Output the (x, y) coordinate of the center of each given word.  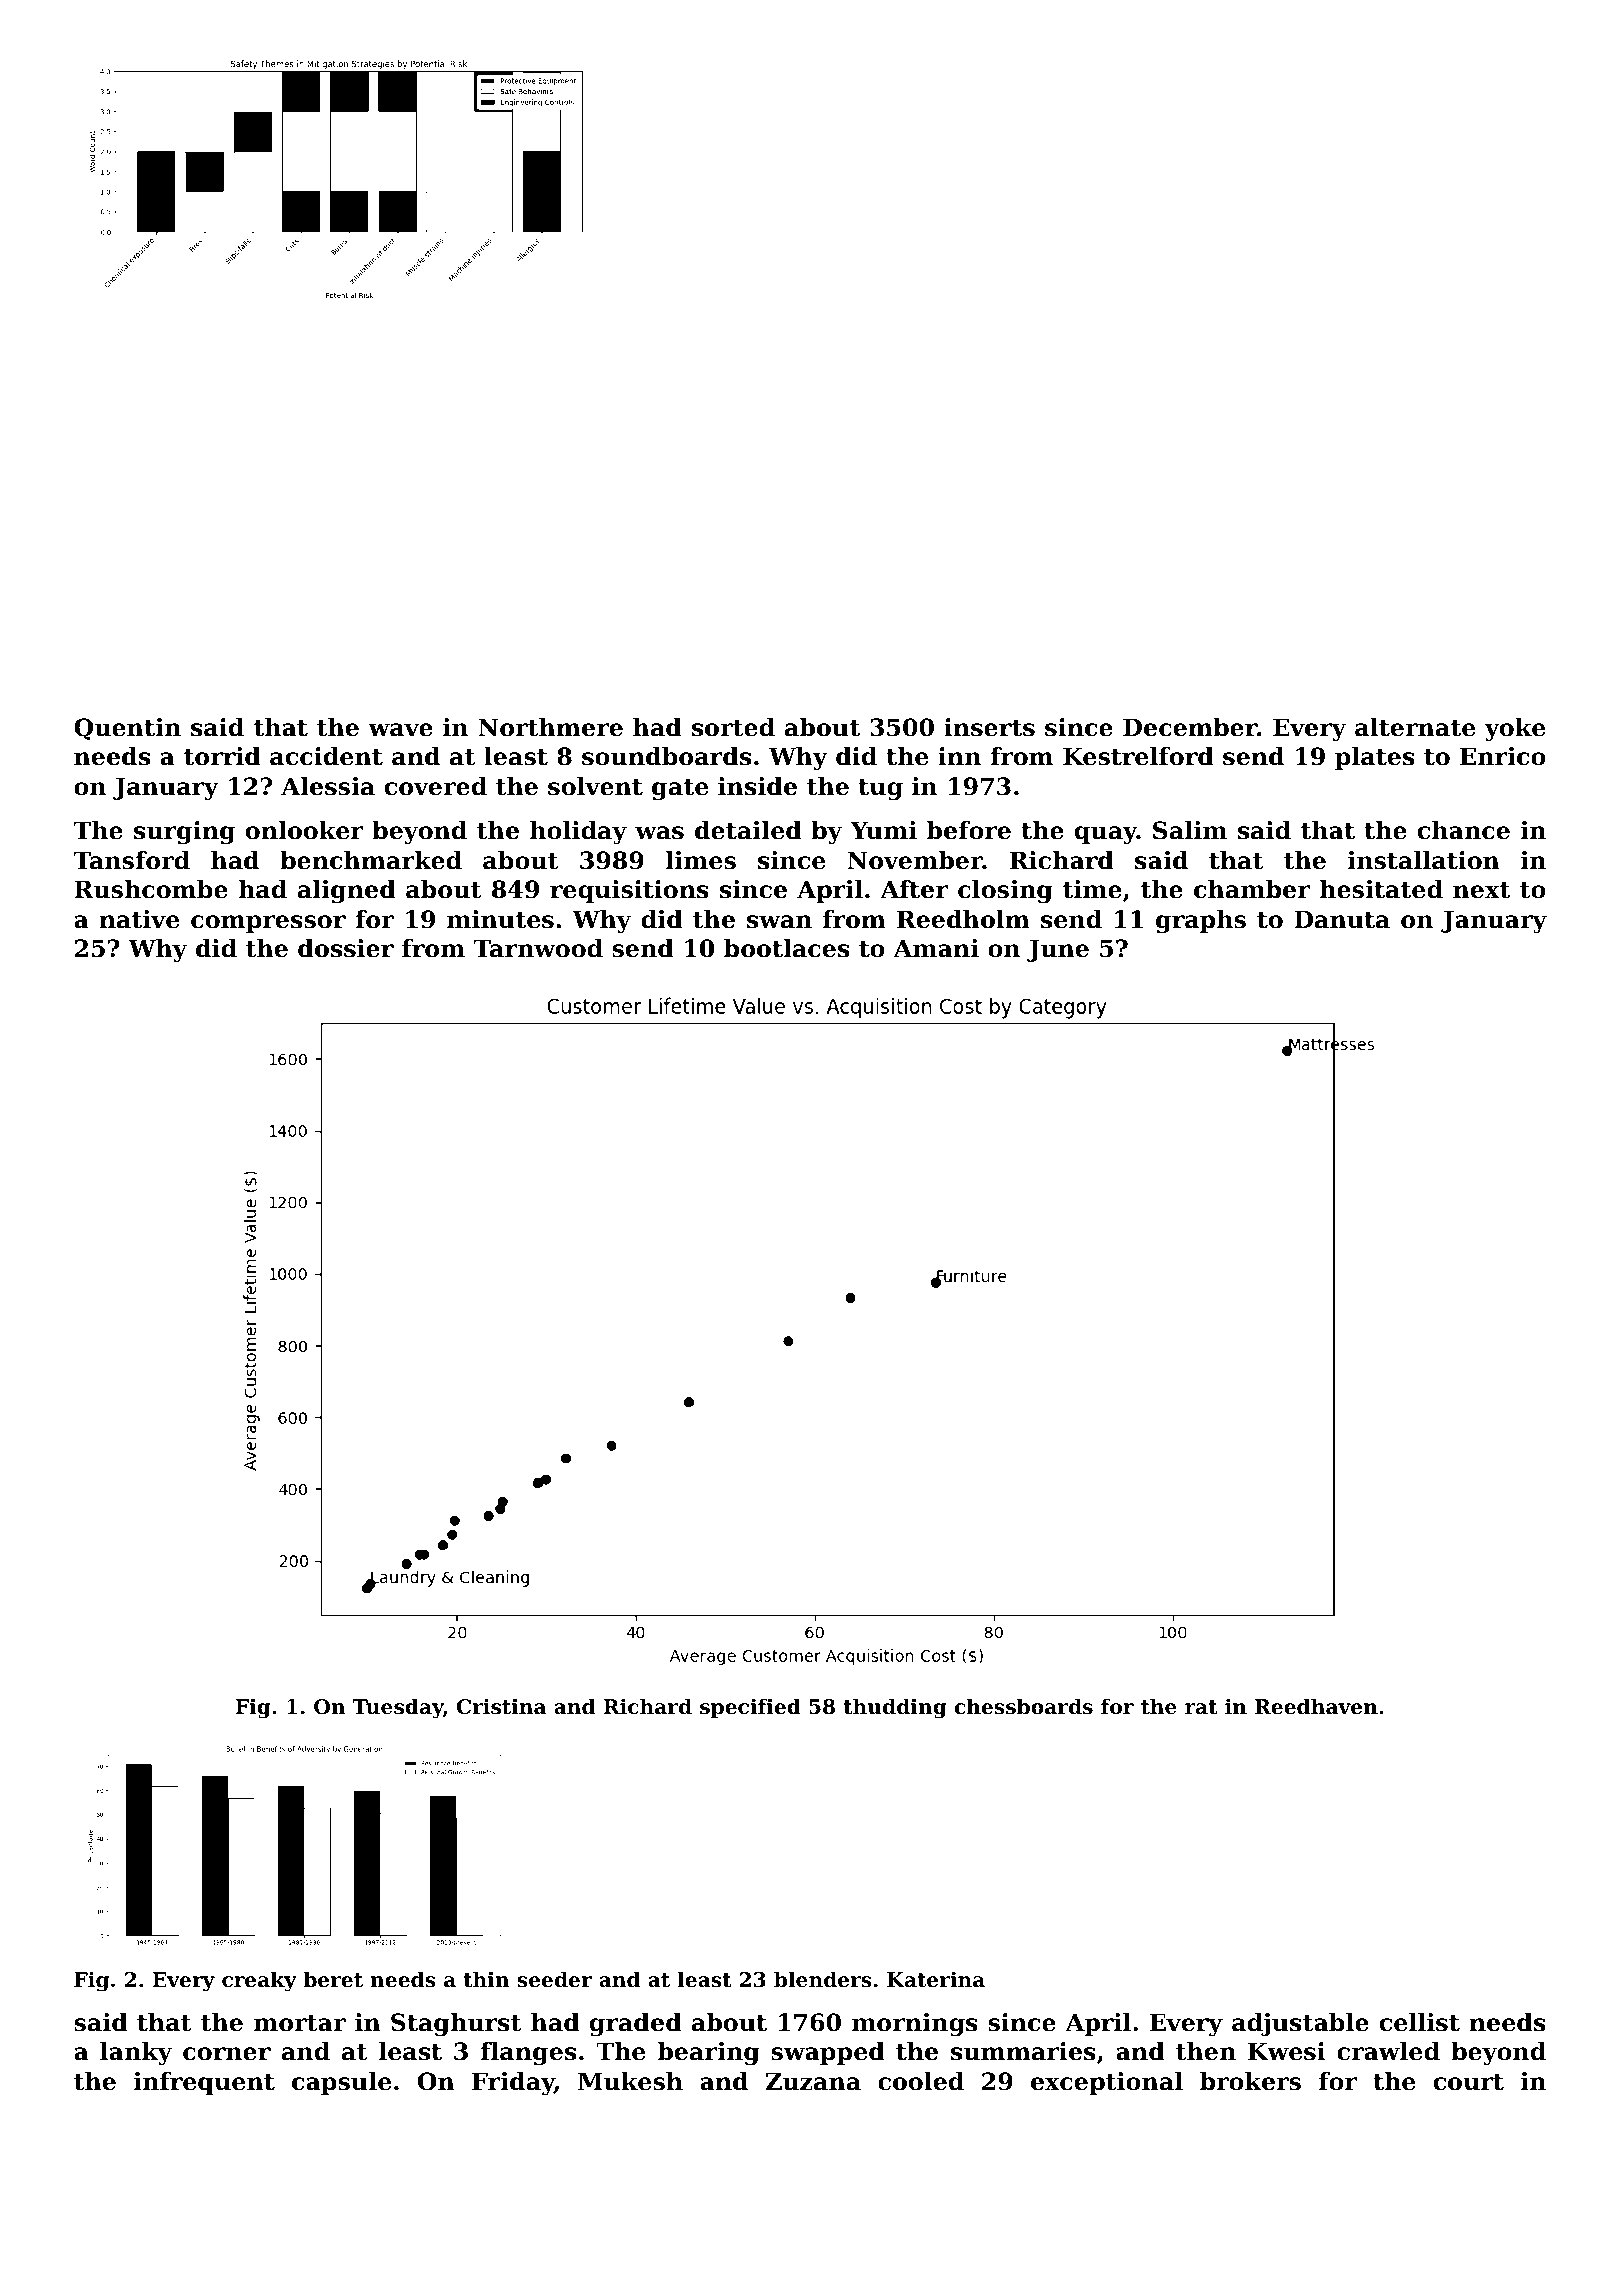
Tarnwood (538, 948)
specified (750, 1708)
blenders (823, 1979)
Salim (1190, 830)
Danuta (1342, 919)
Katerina (936, 1979)
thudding (895, 1708)
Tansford (132, 860)
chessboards (1024, 1706)
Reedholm (963, 919)
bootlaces (787, 948)
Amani (936, 948)
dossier (346, 948)
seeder (554, 1979)
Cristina (501, 1706)
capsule (341, 2083)
